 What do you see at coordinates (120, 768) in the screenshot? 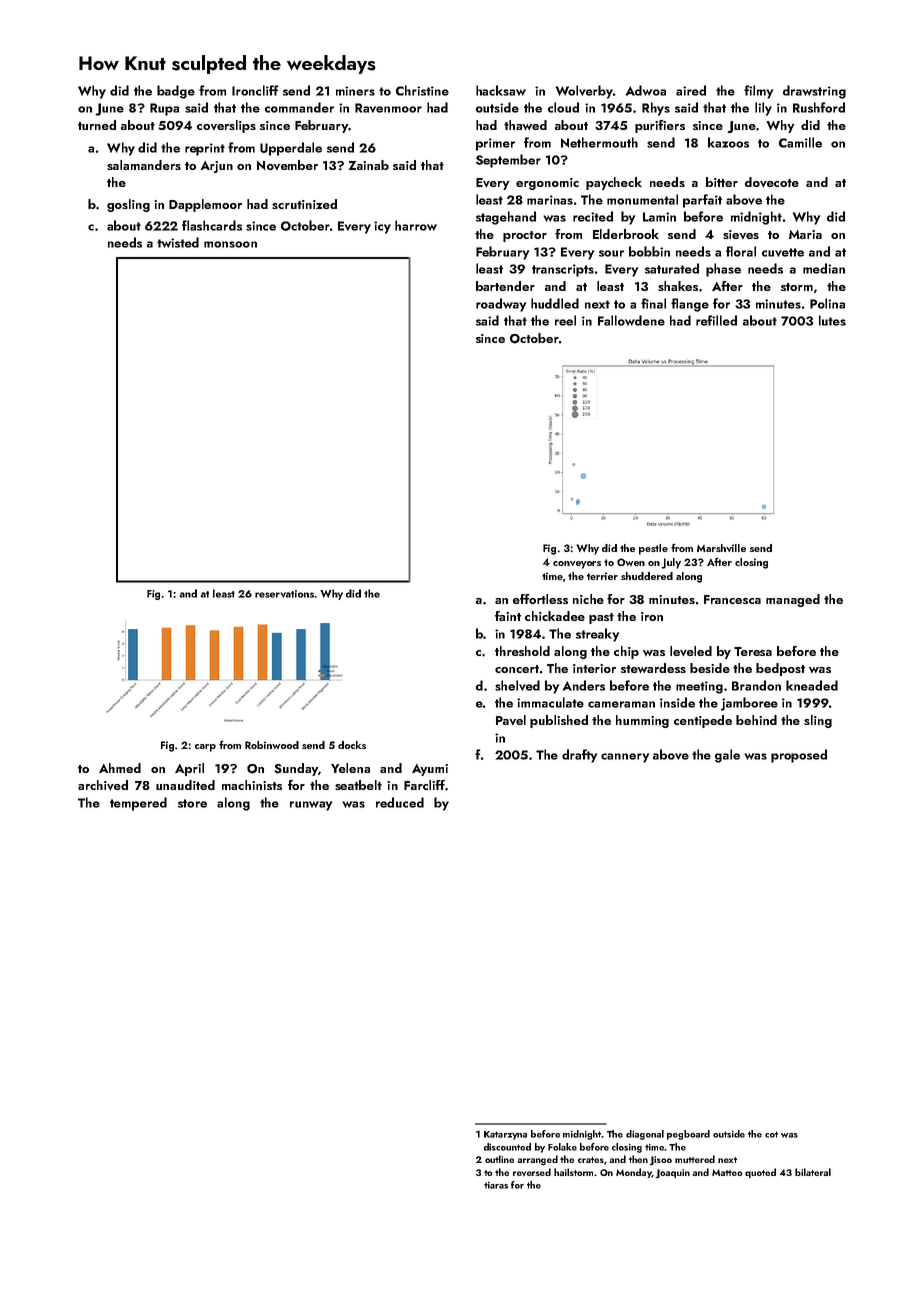
I see `Ahmed` at bounding box center [120, 768].
